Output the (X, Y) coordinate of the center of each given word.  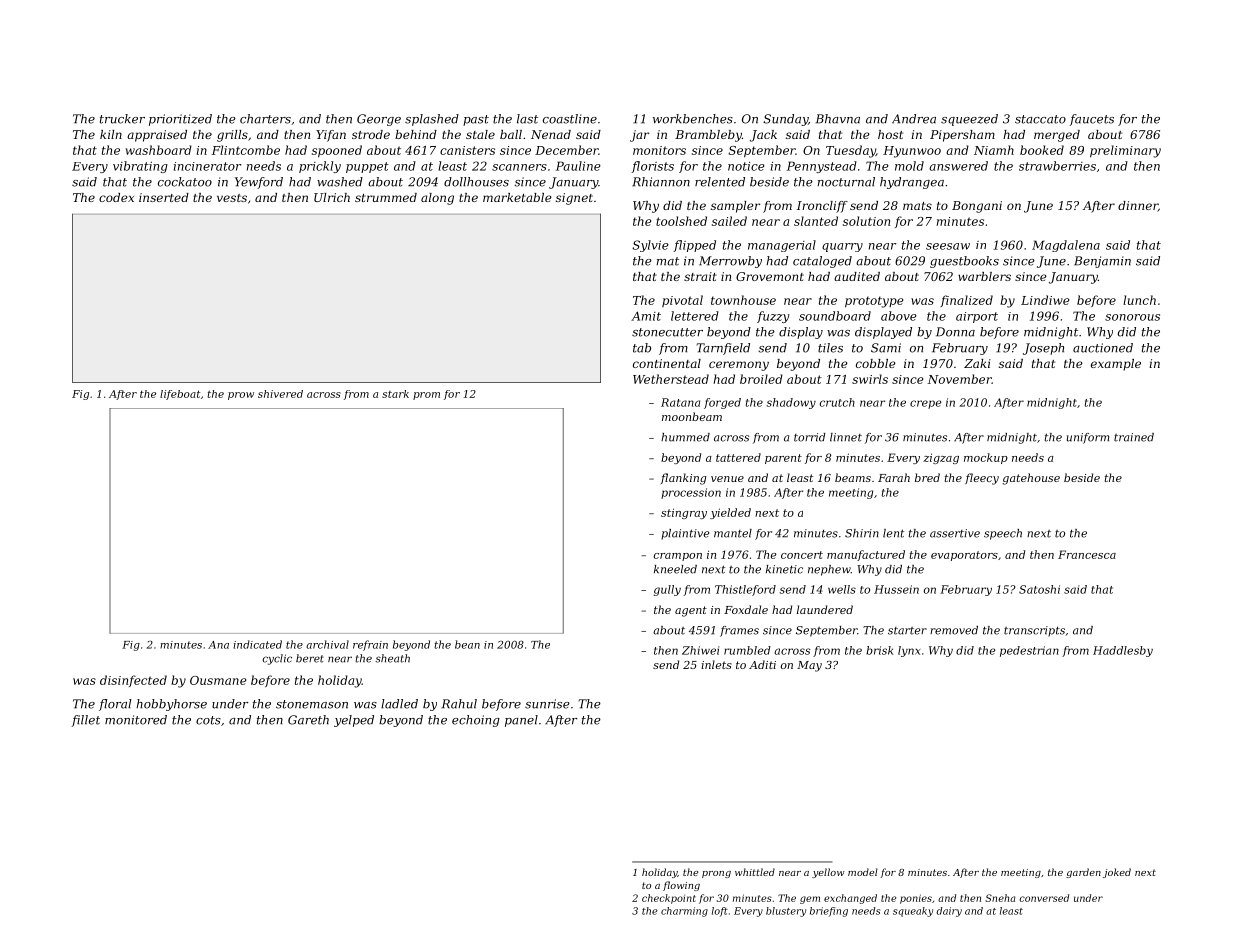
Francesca (1087, 554)
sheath (392, 658)
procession (691, 493)
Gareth (308, 720)
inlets (716, 664)
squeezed (969, 120)
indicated (257, 644)
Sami (886, 348)
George (379, 120)
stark (395, 394)
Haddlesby (1123, 651)
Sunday (785, 120)
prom (426, 396)
